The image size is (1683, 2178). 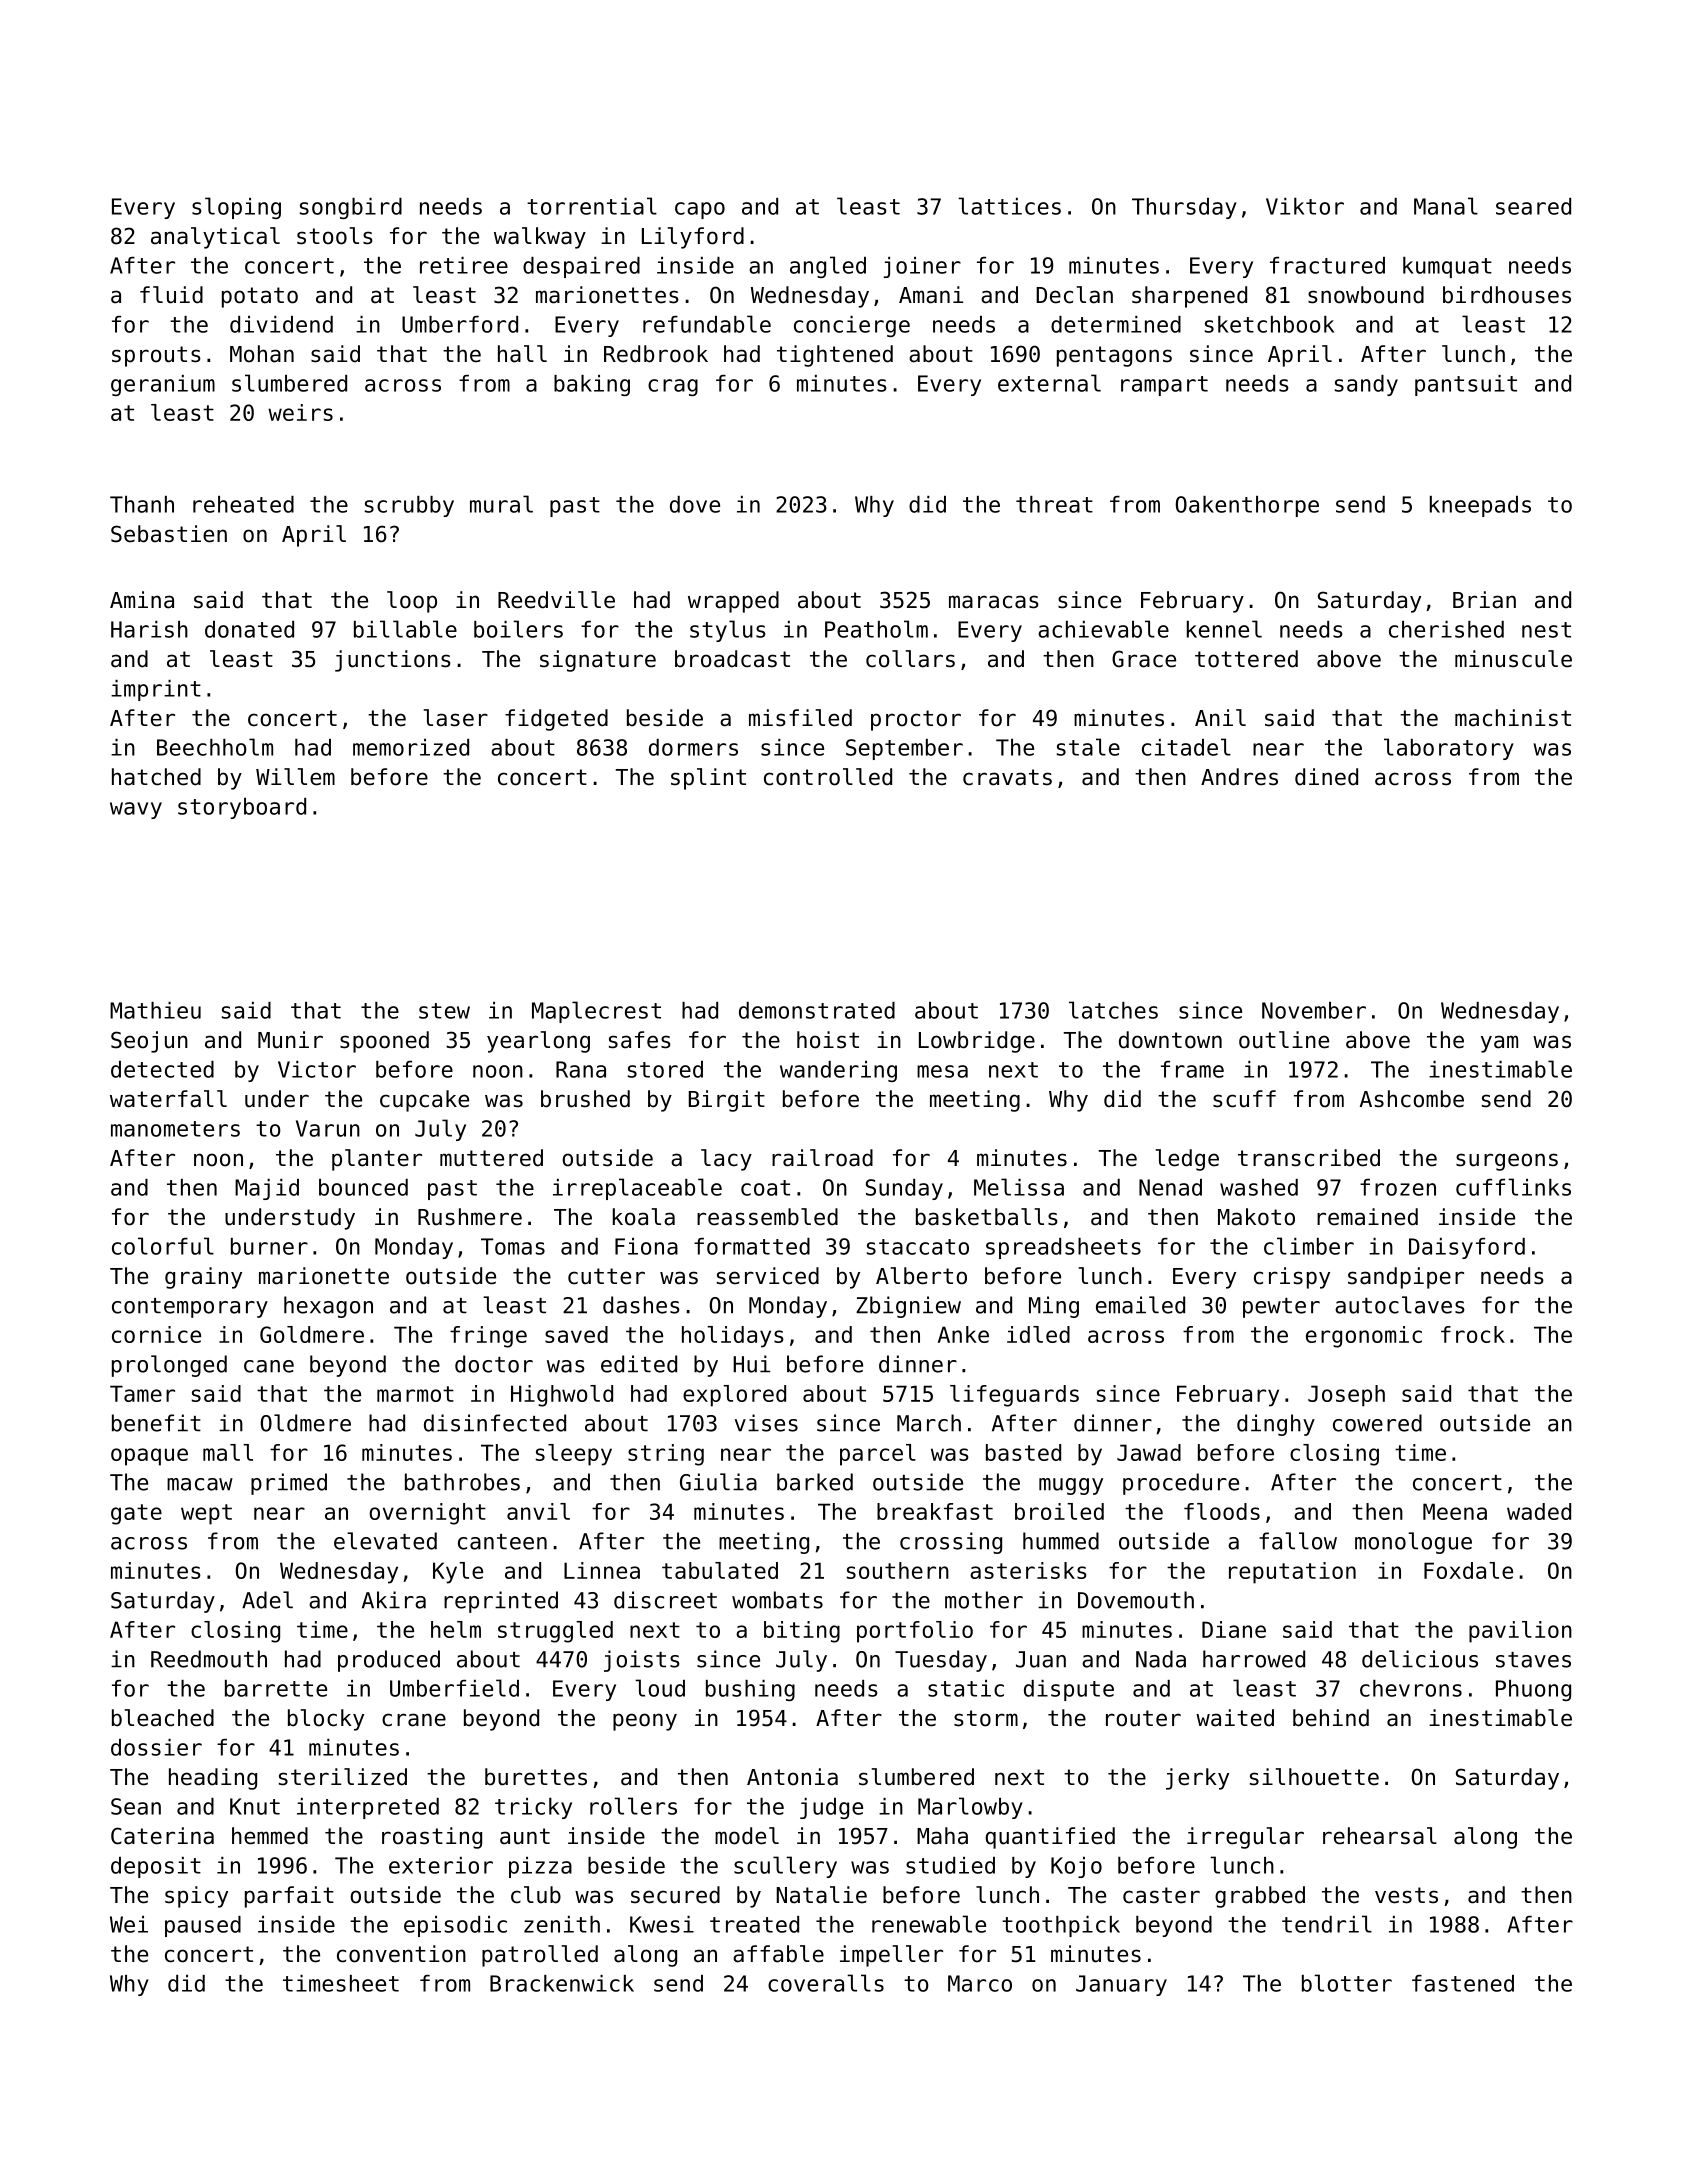 I want to click on floods, so click(x=1222, y=1511).
